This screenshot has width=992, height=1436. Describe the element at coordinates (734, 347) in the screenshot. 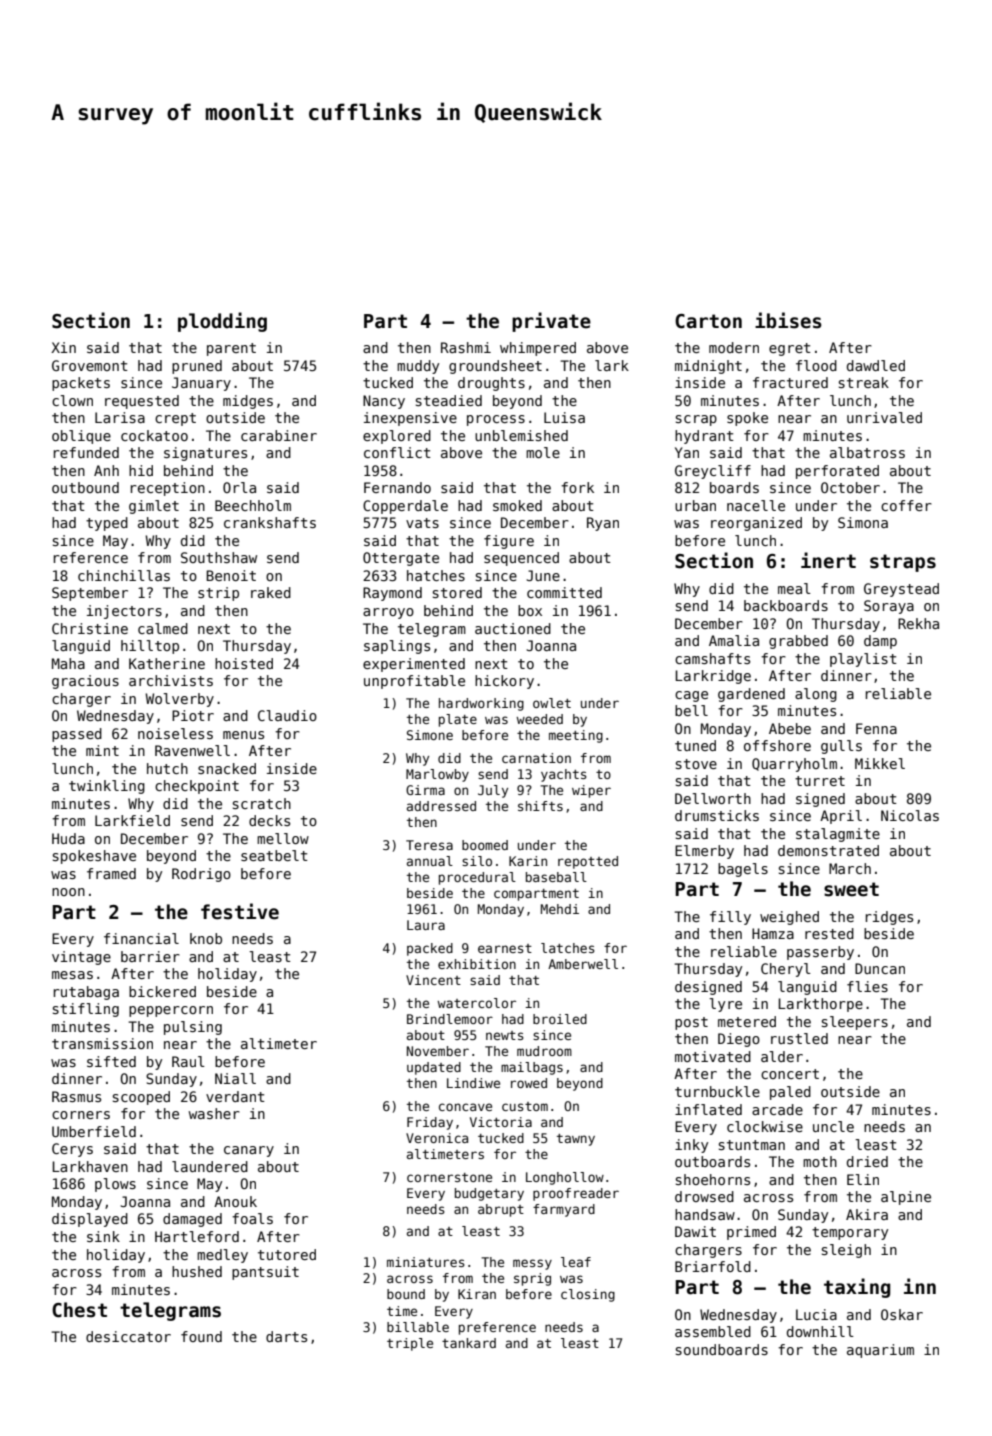

I see `modern` at that location.
